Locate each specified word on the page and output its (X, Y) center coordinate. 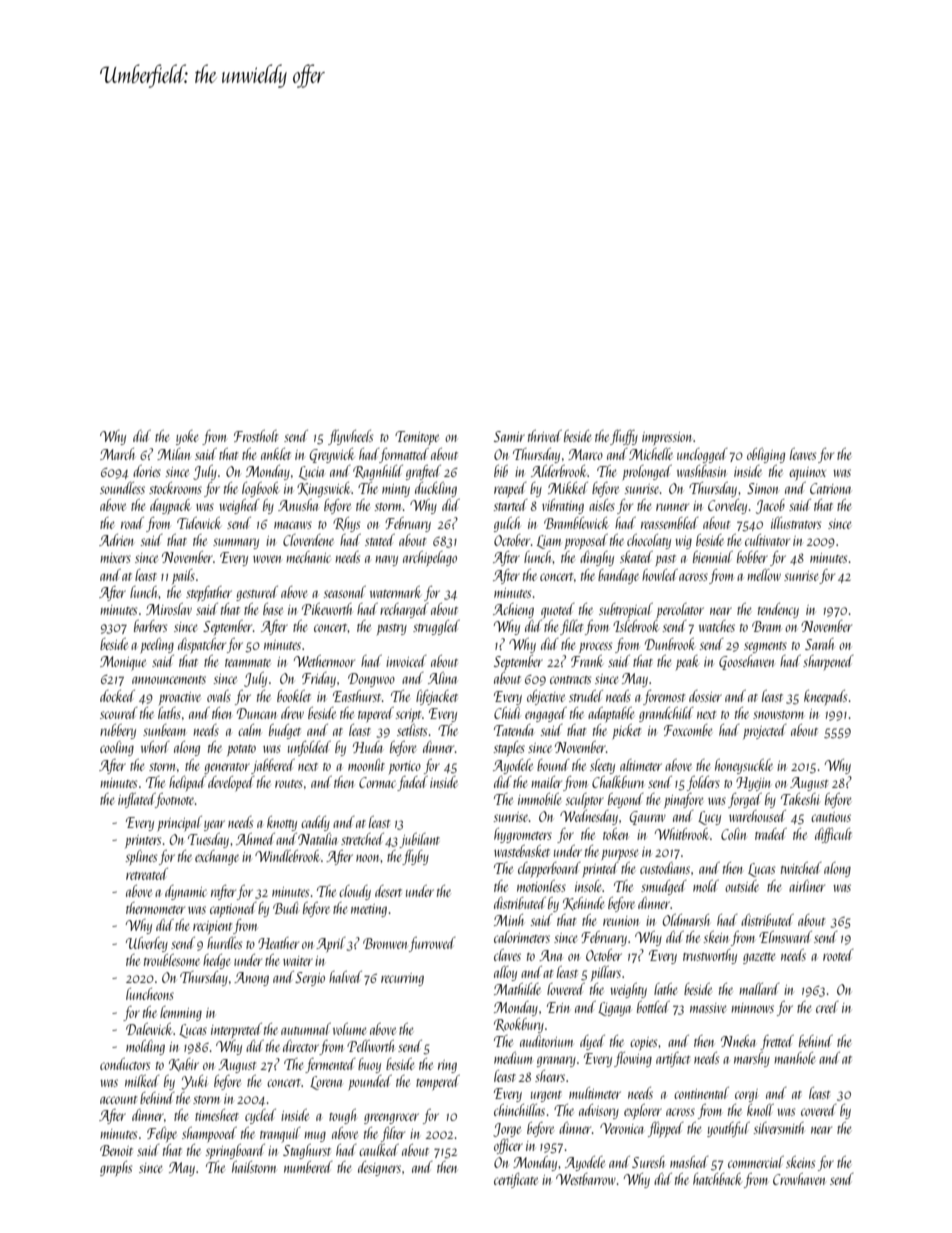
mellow (764, 575)
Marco (585, 454)
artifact (673, 1059)
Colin (733, 834)
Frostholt (256, 436)
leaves (803, 454)
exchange (217, 857)
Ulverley (147, 944)
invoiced (406, 661)
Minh (509, 920)
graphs (116, 1168)
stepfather (209, 593)
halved (345, 977)
